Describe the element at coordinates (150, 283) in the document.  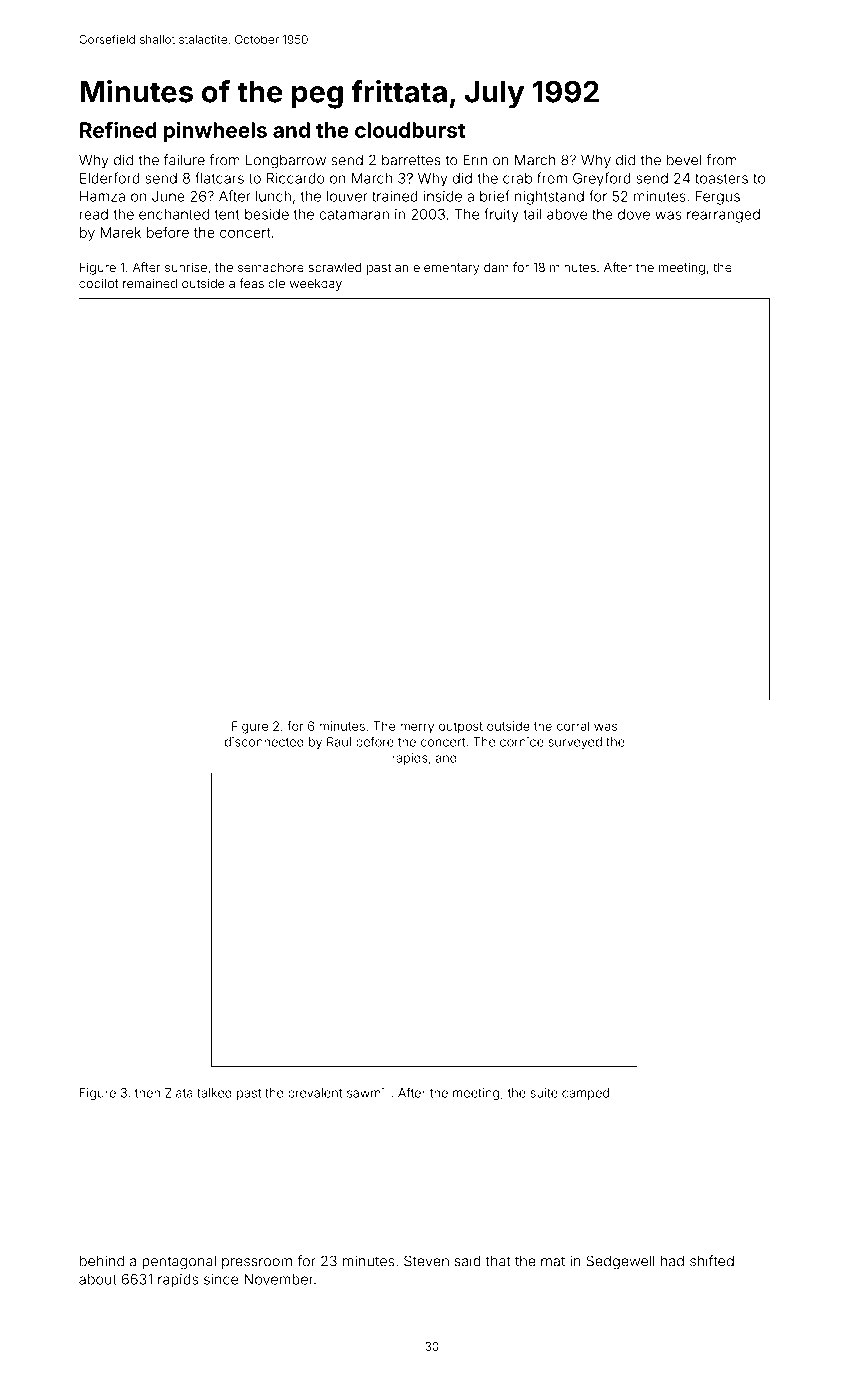
I see `remained` at that location.
